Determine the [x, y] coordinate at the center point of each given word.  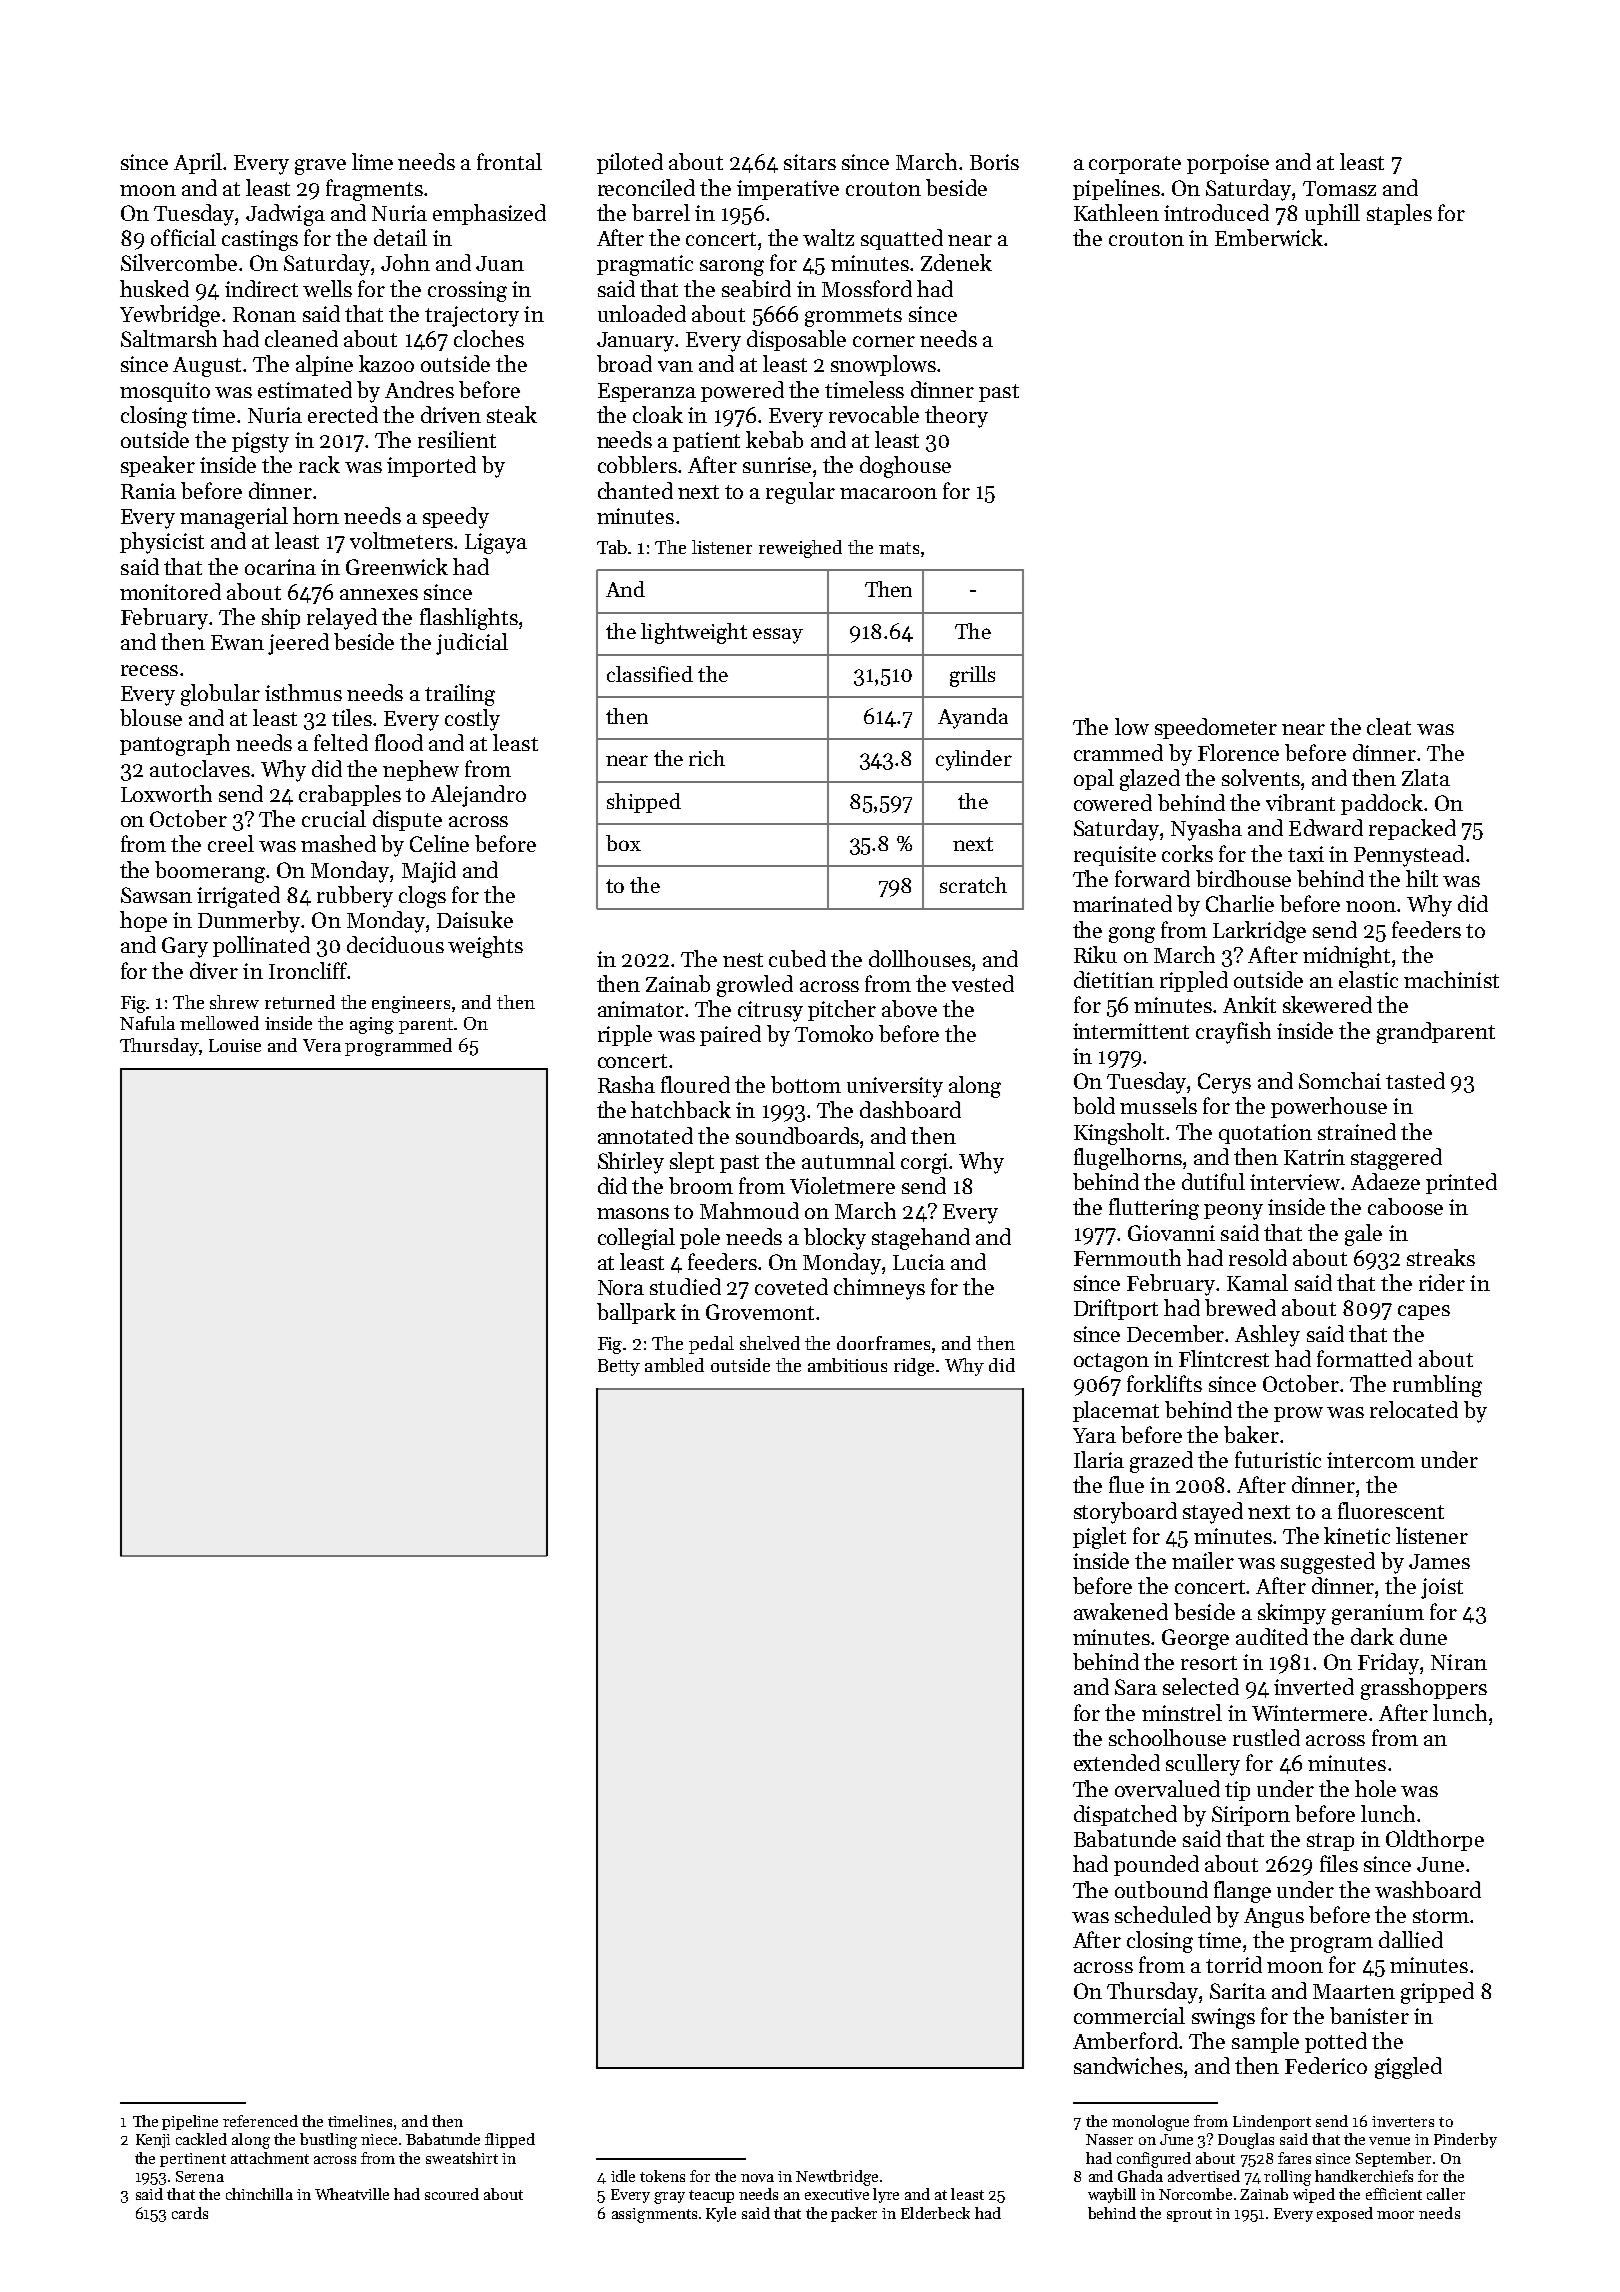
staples [1399, 214]
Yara [1094, 1435]
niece [379, 2139]
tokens [662, 2176]
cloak [658, 414]
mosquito [165, 392]
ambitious [847, 1365]
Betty [619, 1367]
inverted [1314, 1686]
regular [800, 493]
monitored [170, 591]
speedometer [1216, 728]
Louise [235, 1045]
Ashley [1267, 1336]
